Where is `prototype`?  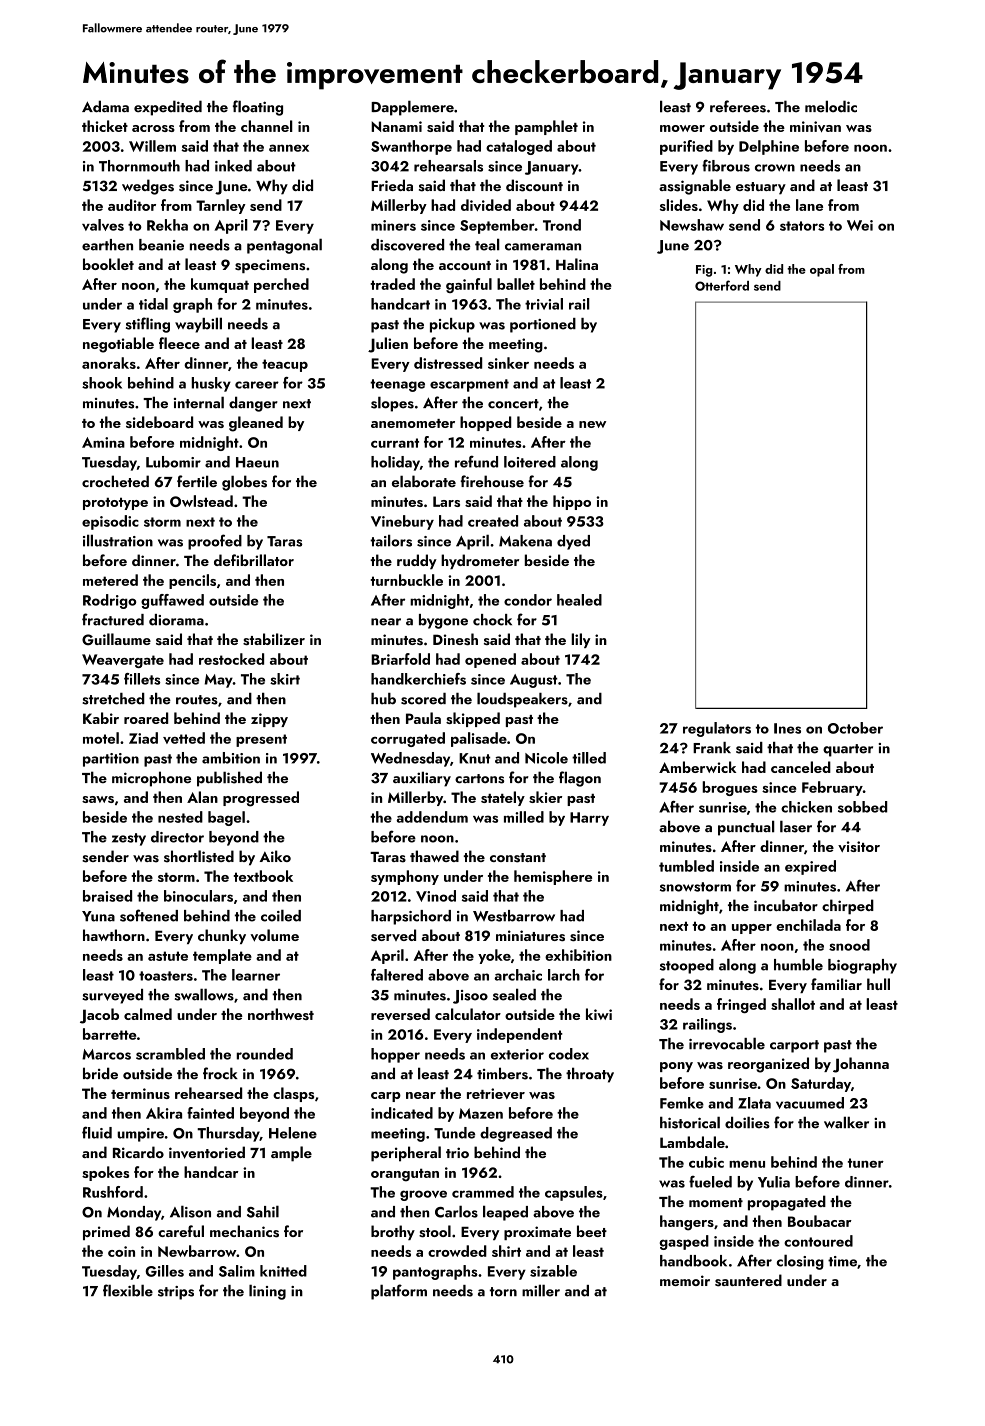
prototype is located at coordinates (115, 504).
